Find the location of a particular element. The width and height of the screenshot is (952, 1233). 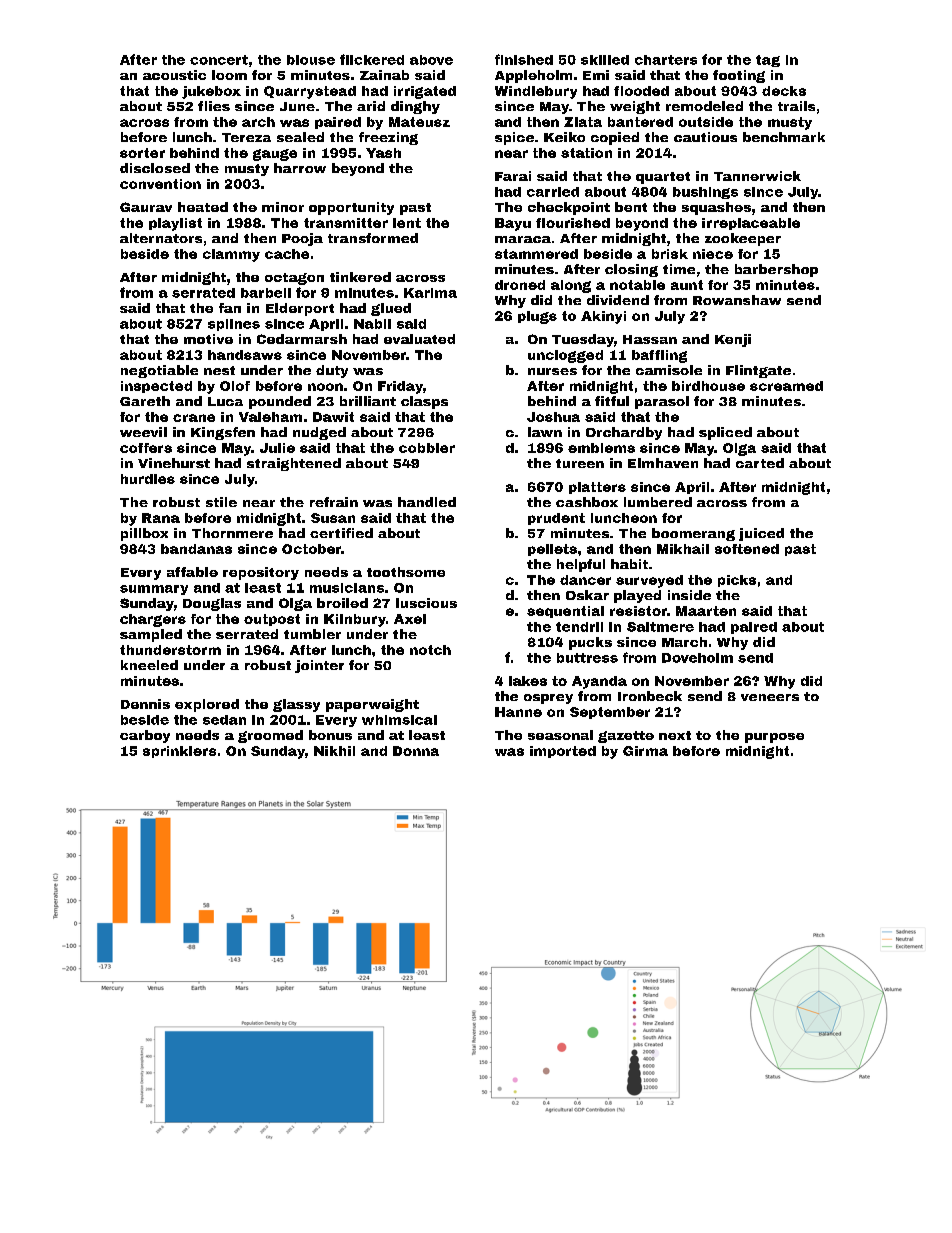

purpose is located at coordinates (774, 738).
